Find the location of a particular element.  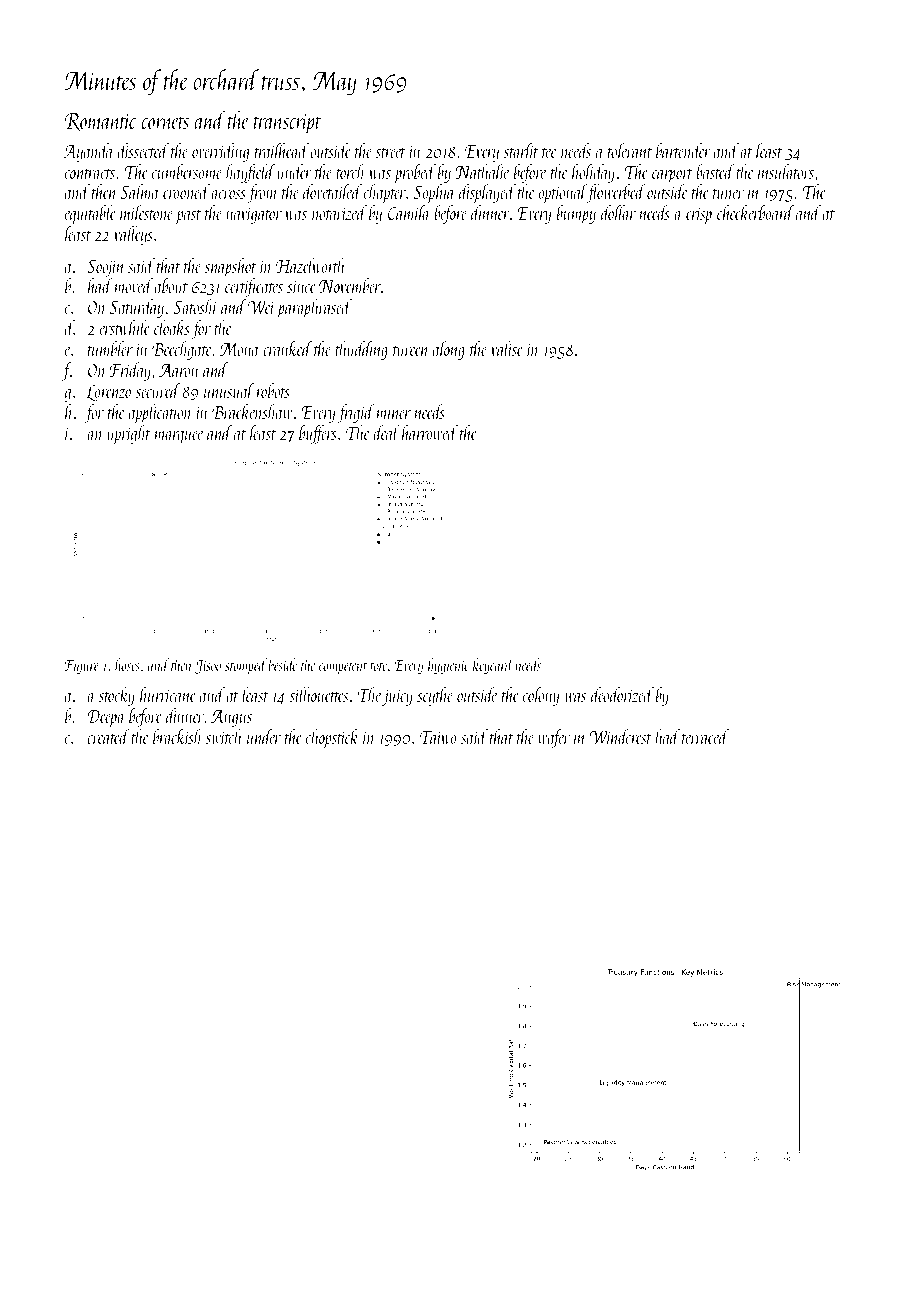

Deepa is located at coordinates (106, 718).
